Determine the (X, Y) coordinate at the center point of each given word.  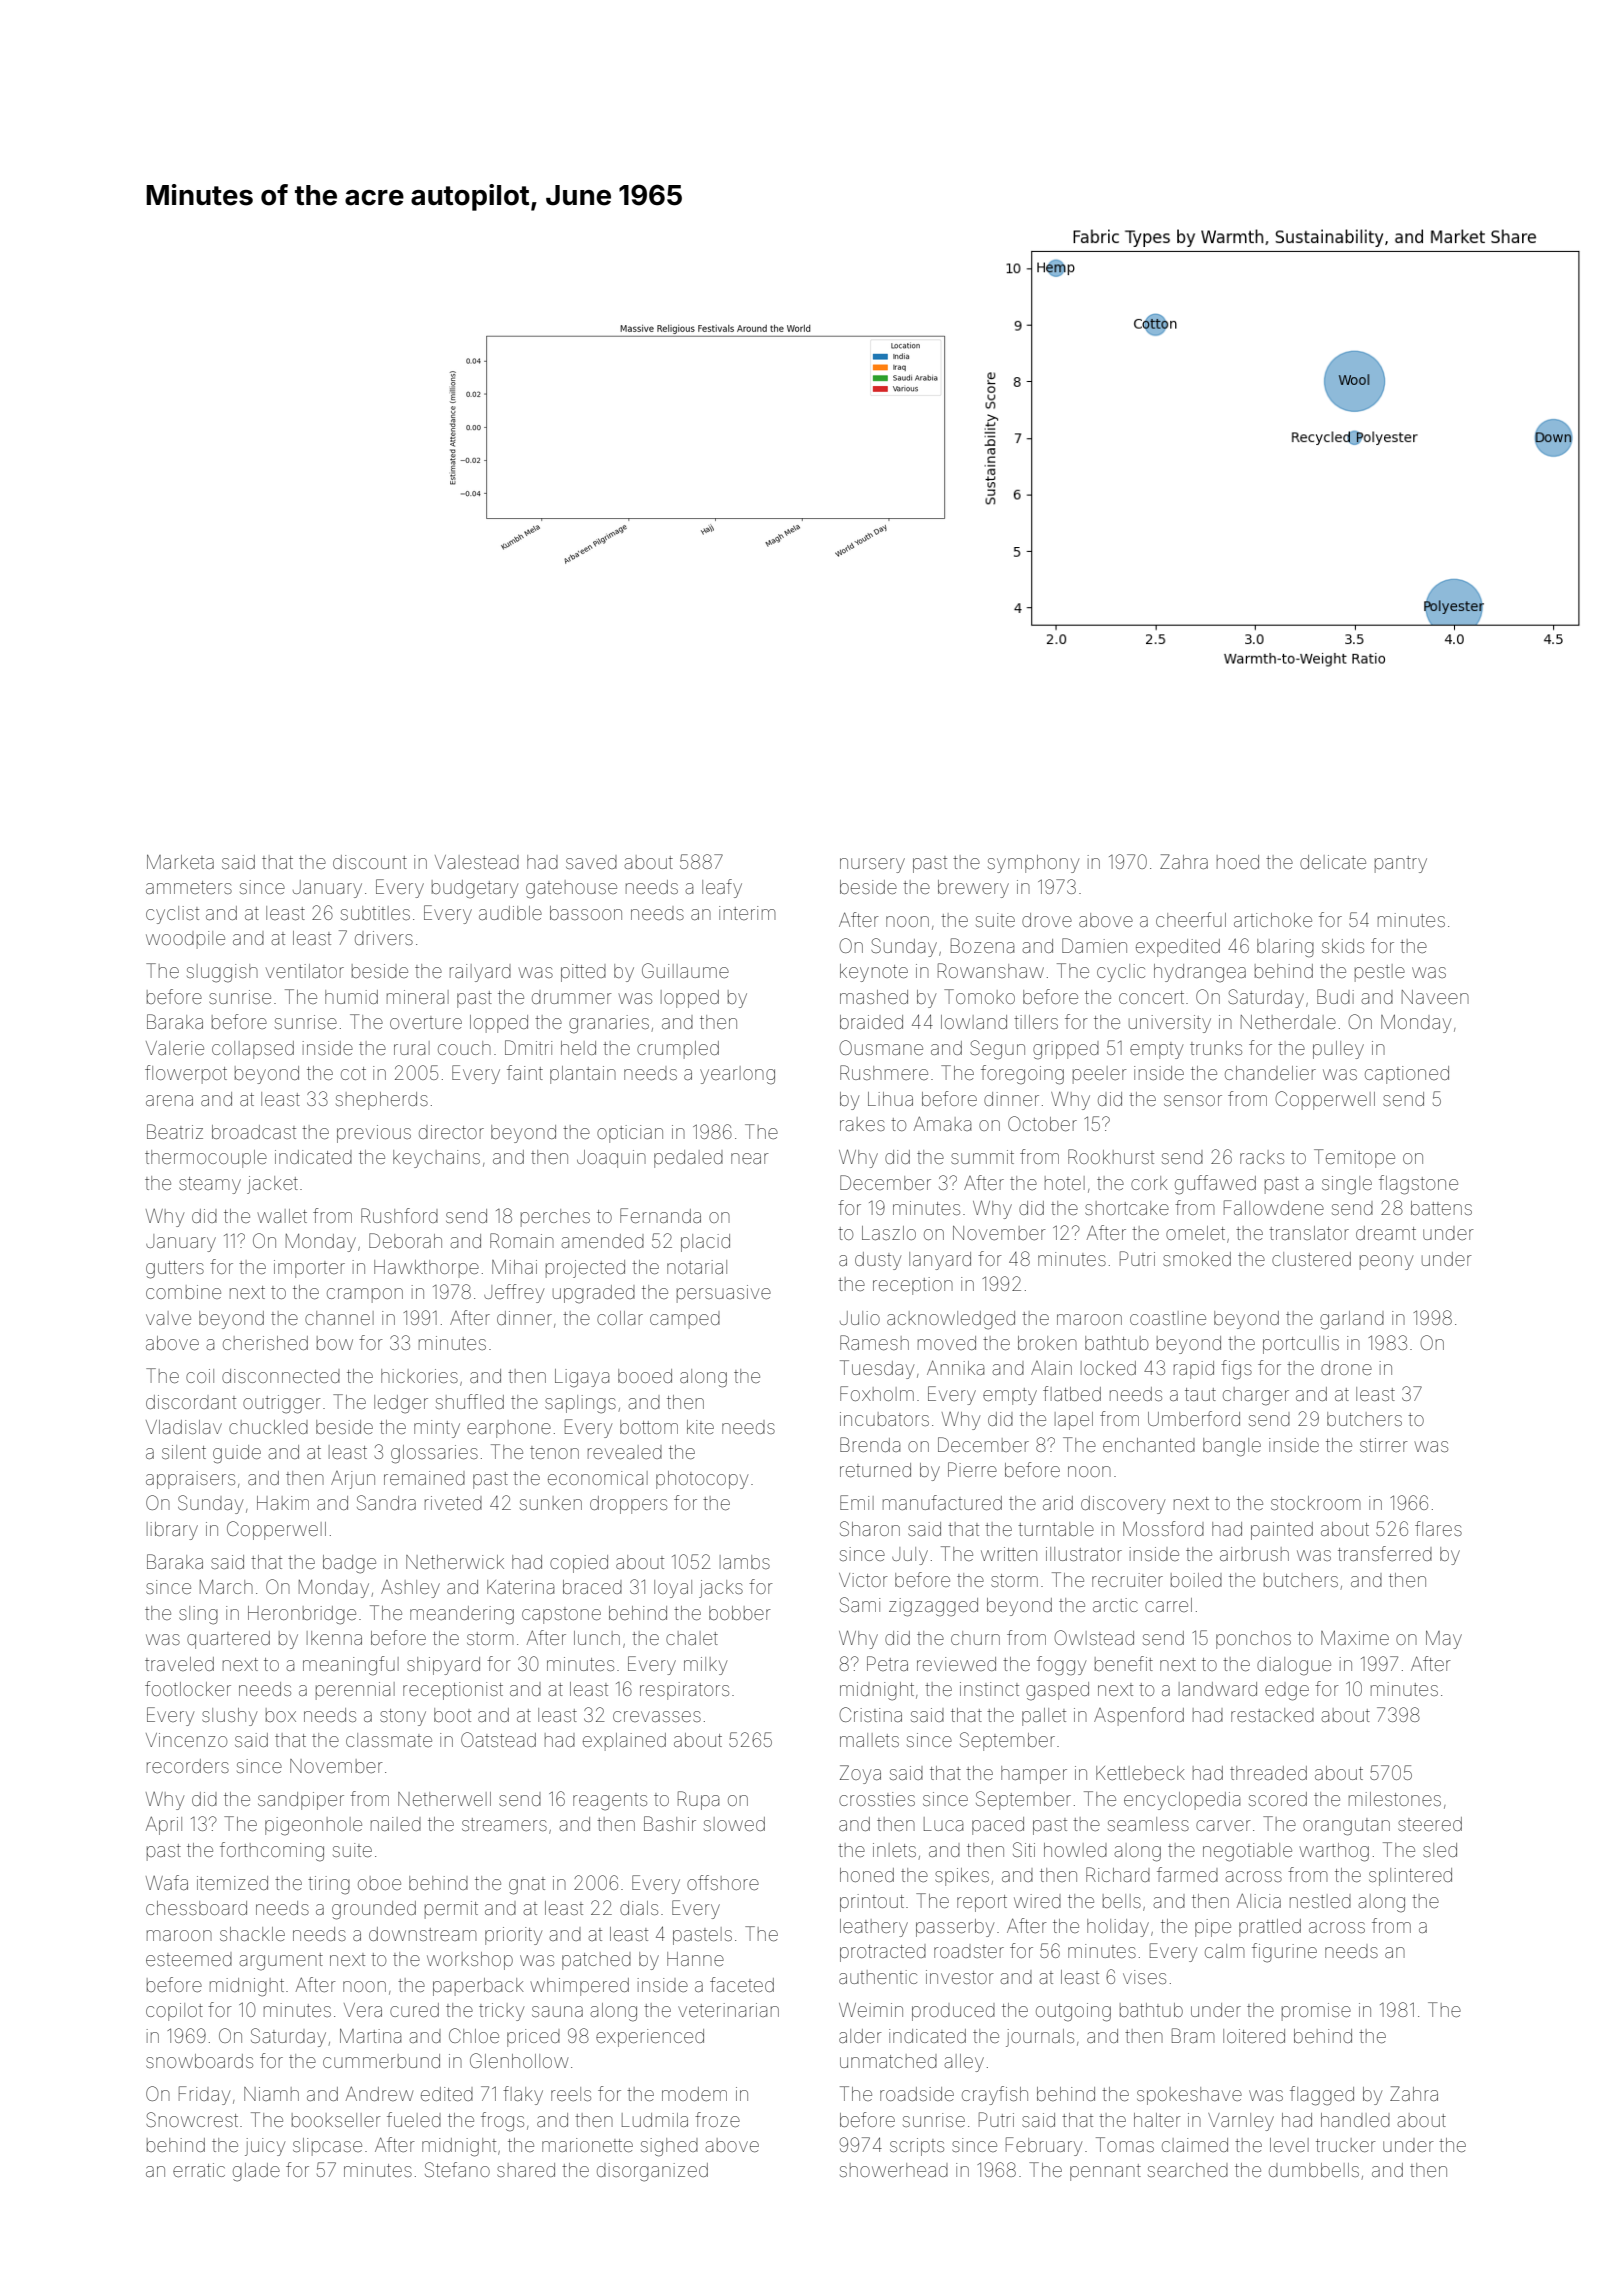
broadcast (254, 1132)
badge (349, 1564)
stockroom (1315, 1503)
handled (1355, 2120)
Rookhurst (1111, 1156)
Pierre (972, 1469)
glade (256, 2172)
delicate (1333, 862)
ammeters (189, 887)
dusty (878, 1261)
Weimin (871, 2009)
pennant (1105, 2172)
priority (513, 1936)
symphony (1033, 864)
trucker (1346, 2145)
